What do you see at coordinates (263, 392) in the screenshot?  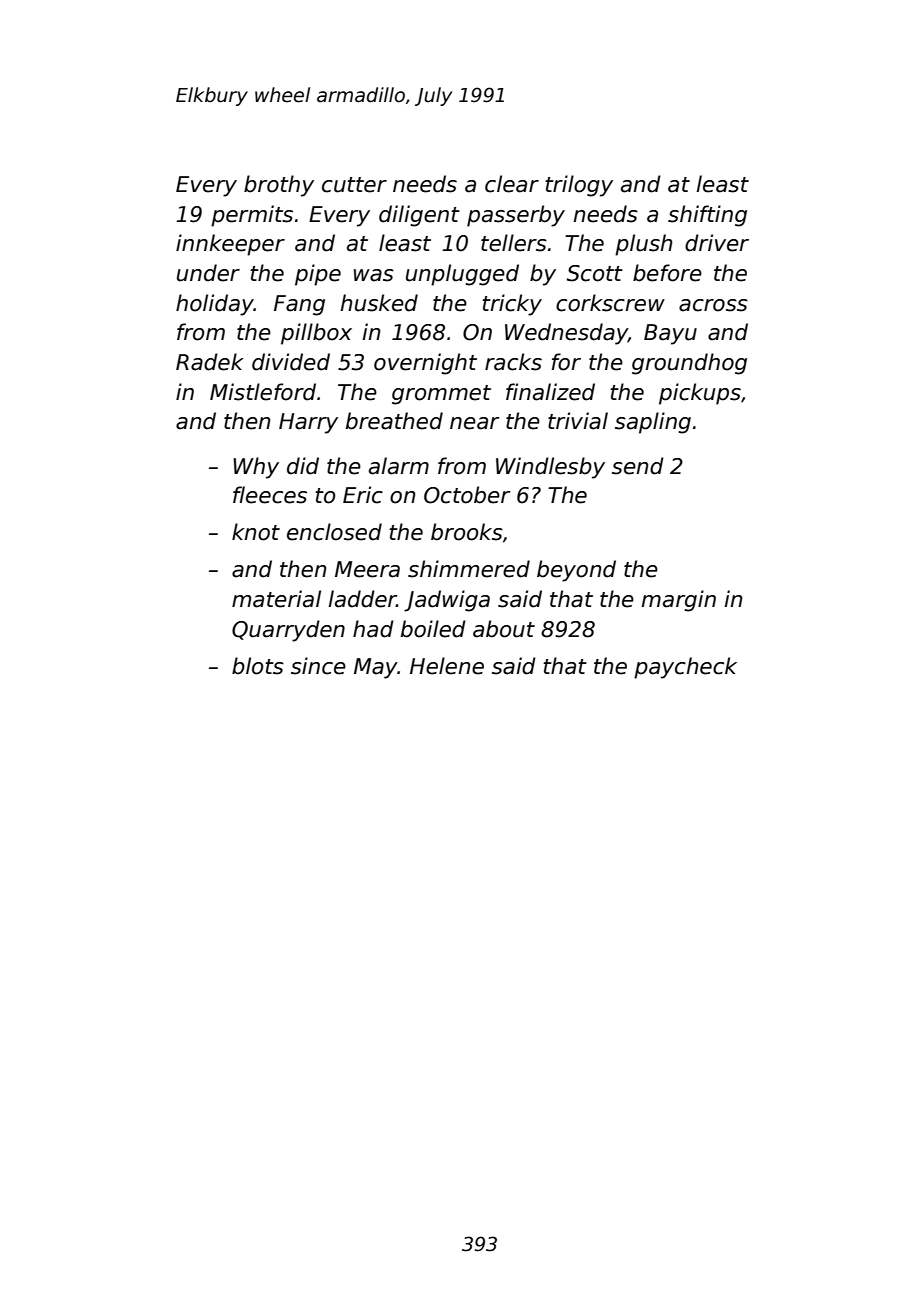 I see `Mistleford` at bounding box center [263, 392].
